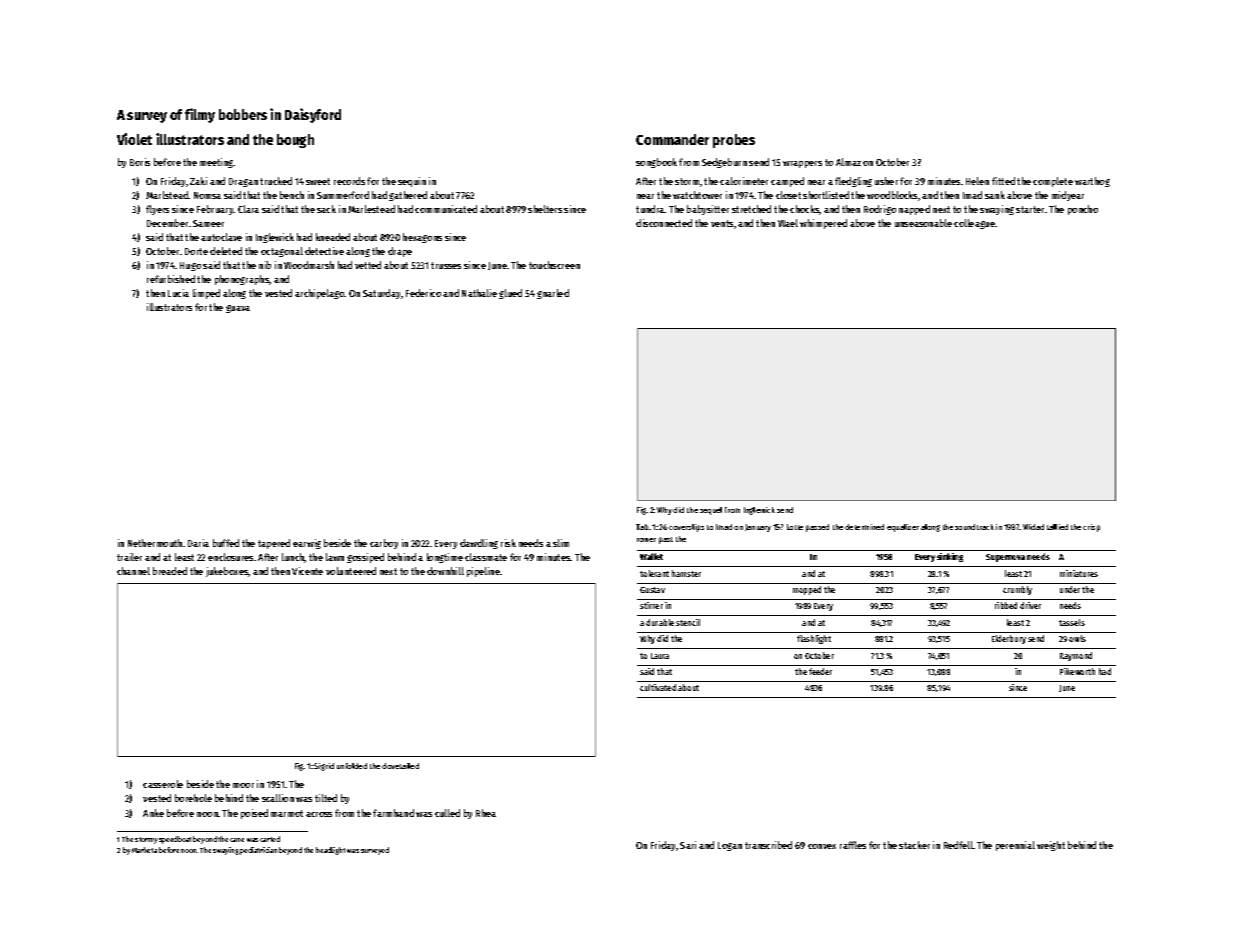  I want to click on Tab, so click(642, 527).
